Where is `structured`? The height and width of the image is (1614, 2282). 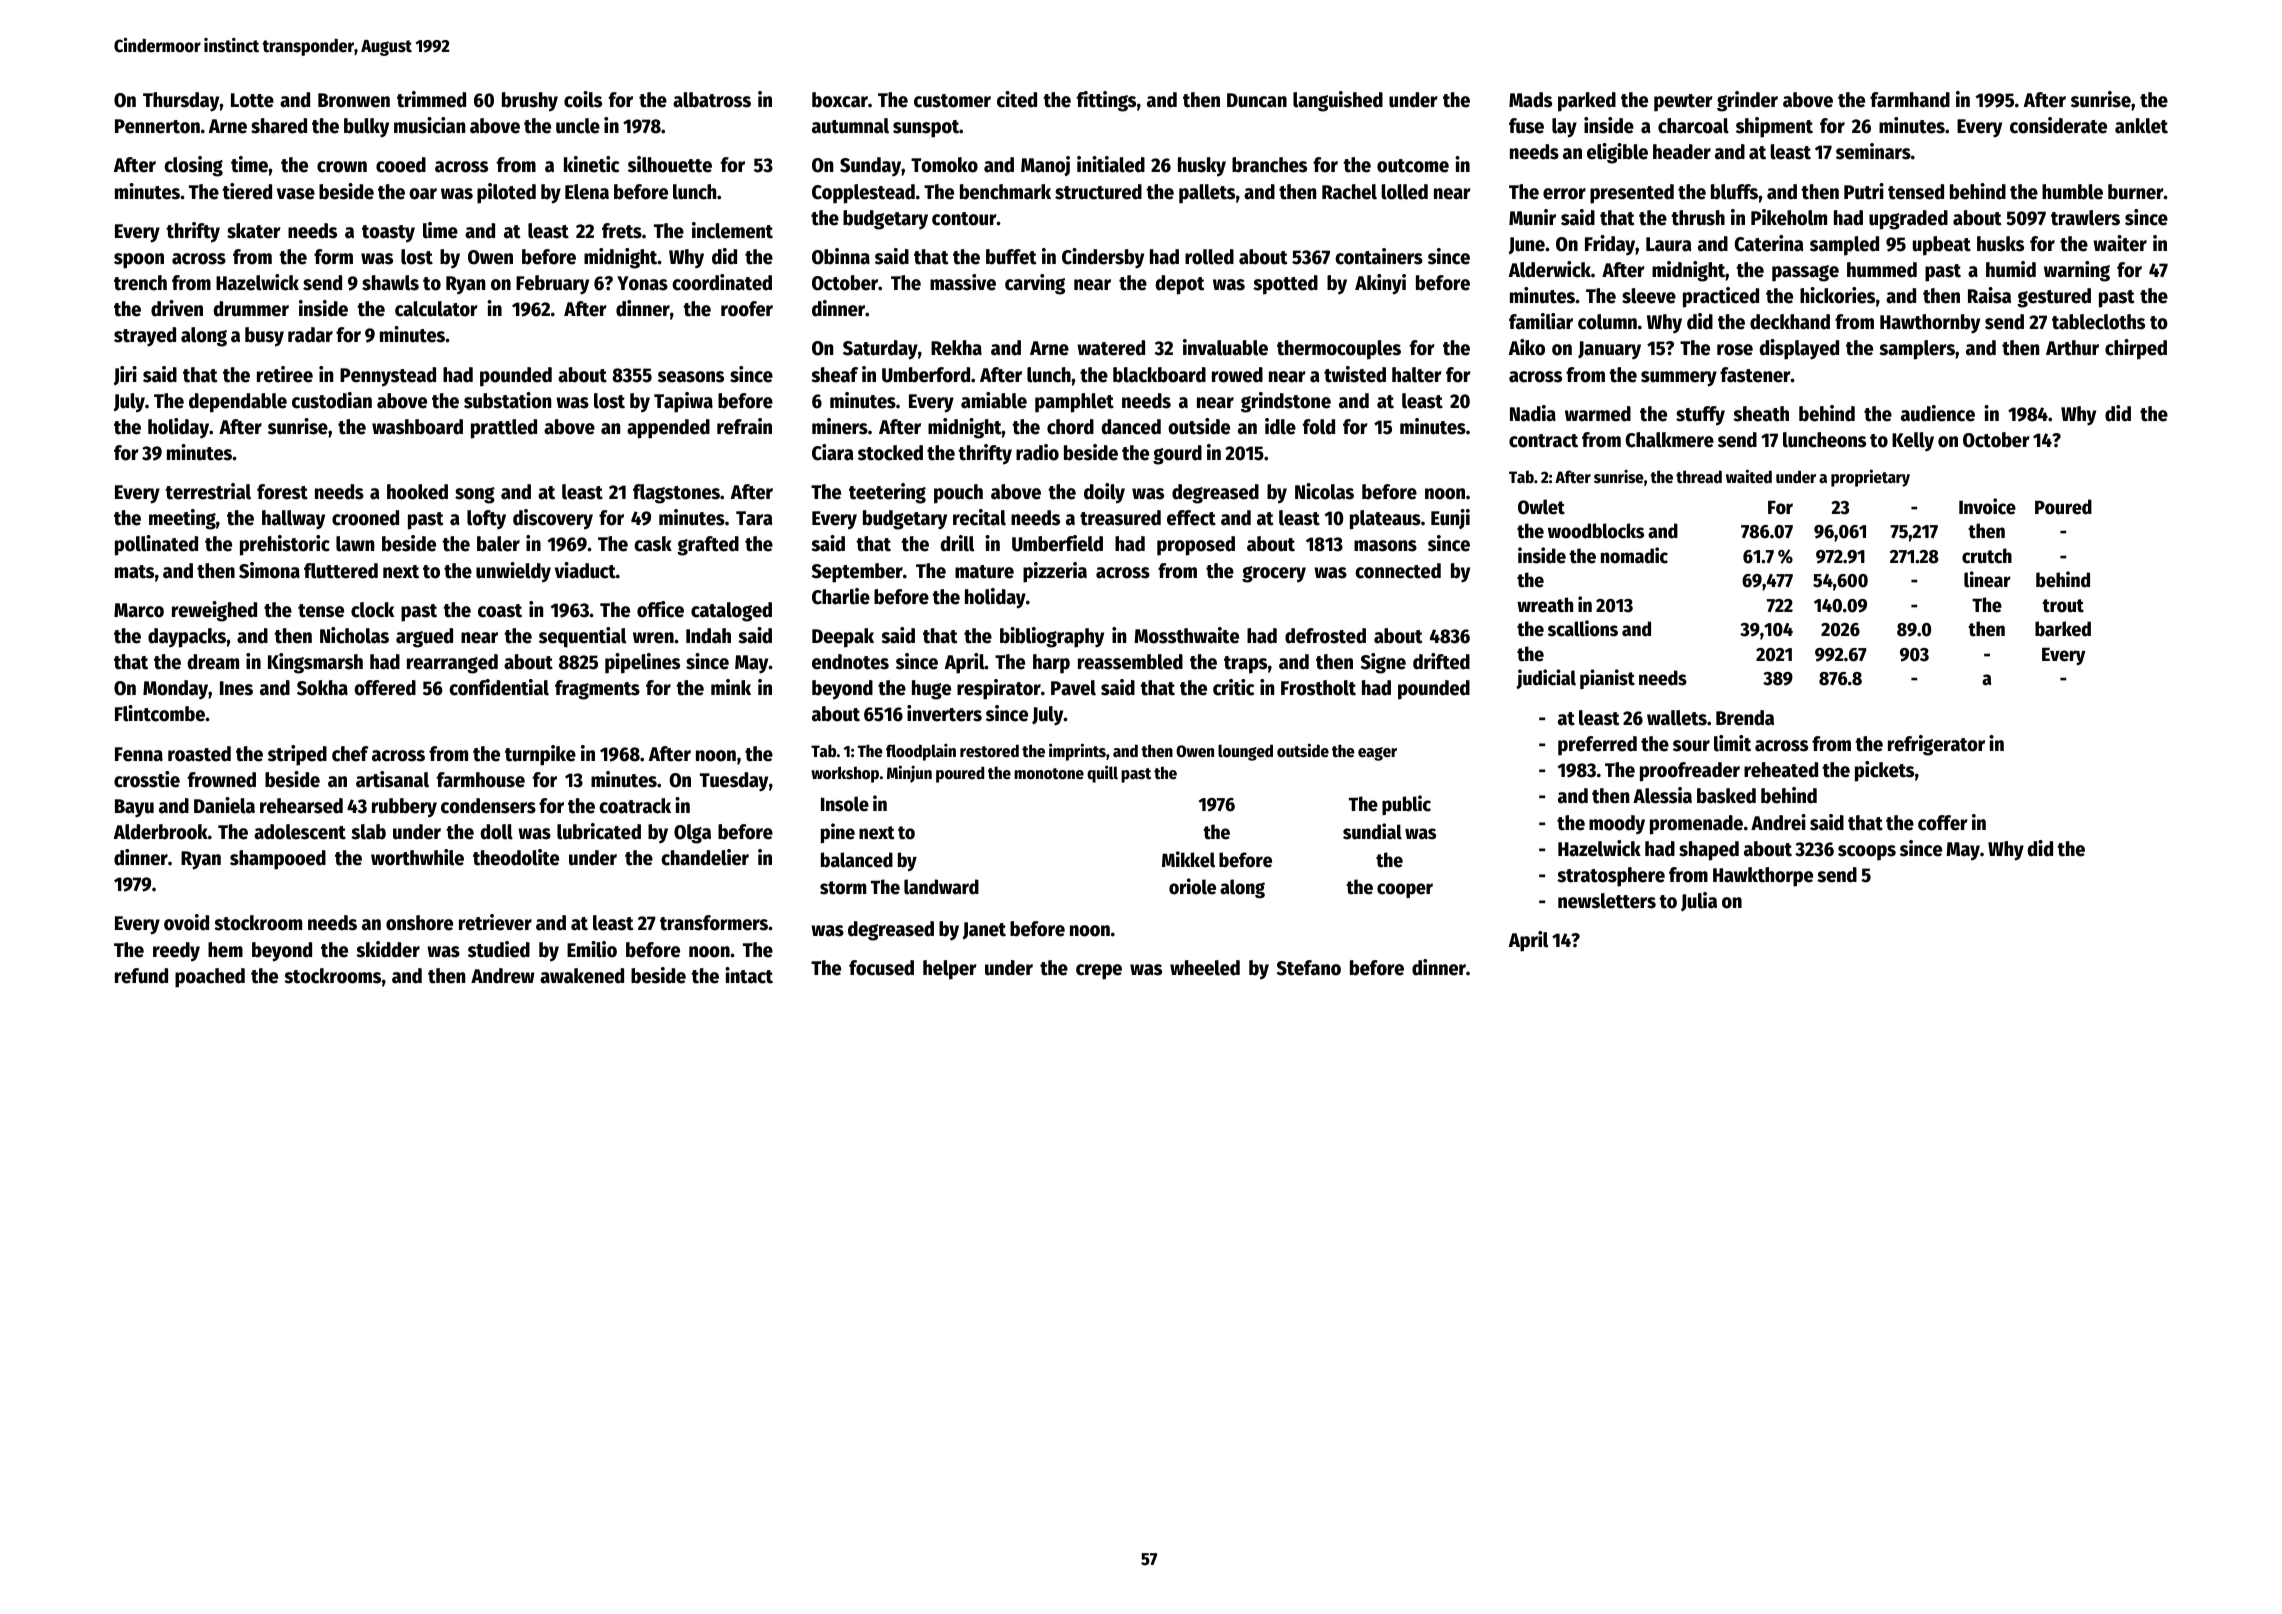
structured is located at coordinates (1098, 192).
